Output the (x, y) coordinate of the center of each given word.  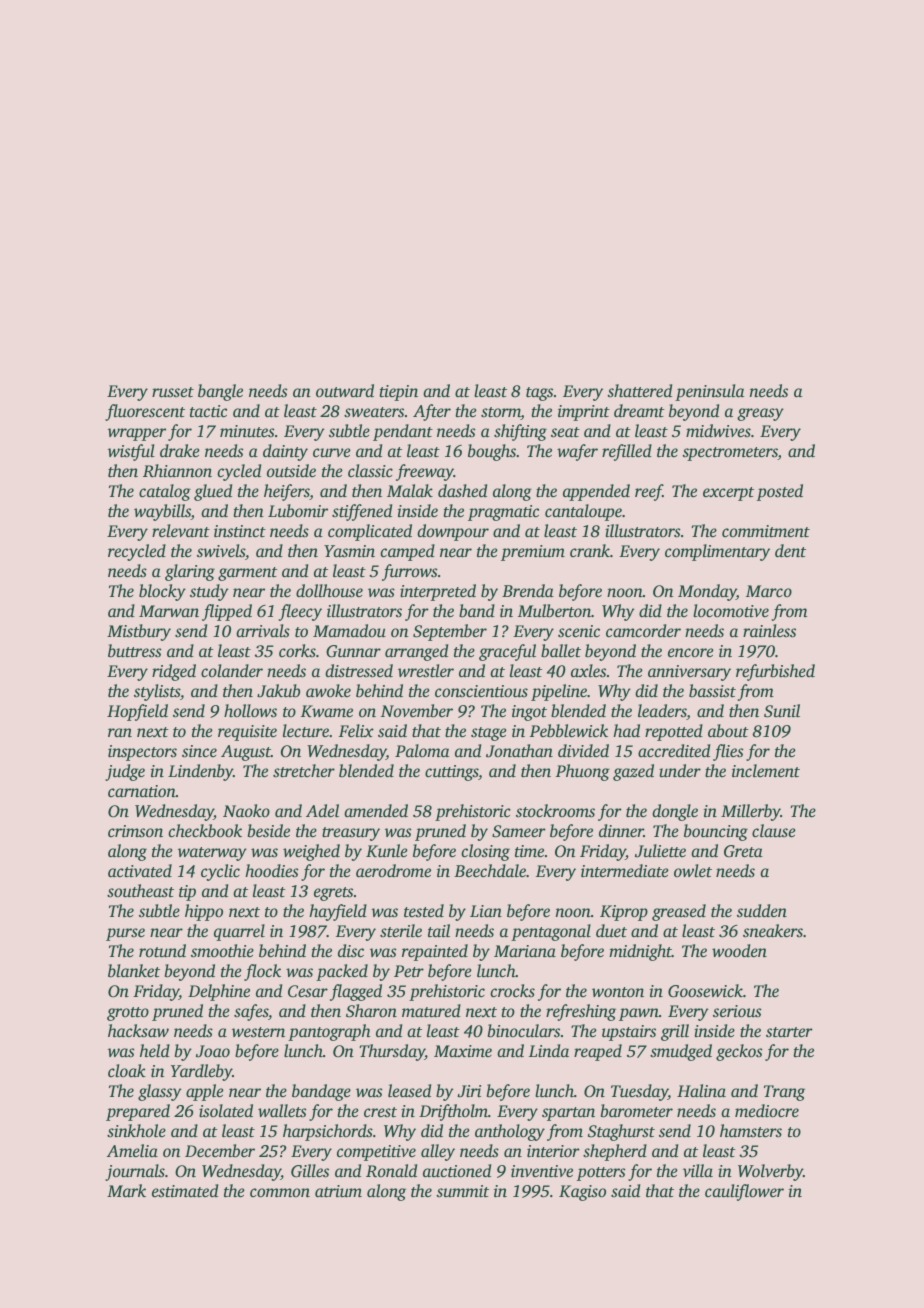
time (529, 851)
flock (262, 972)
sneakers (773, 931)
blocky (162, 592)
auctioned (457, 1171)
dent (790, 551)
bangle (220, 392)
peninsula (709, 392)
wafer (577, 452)
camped (407, 552)
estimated (185, 1191)
